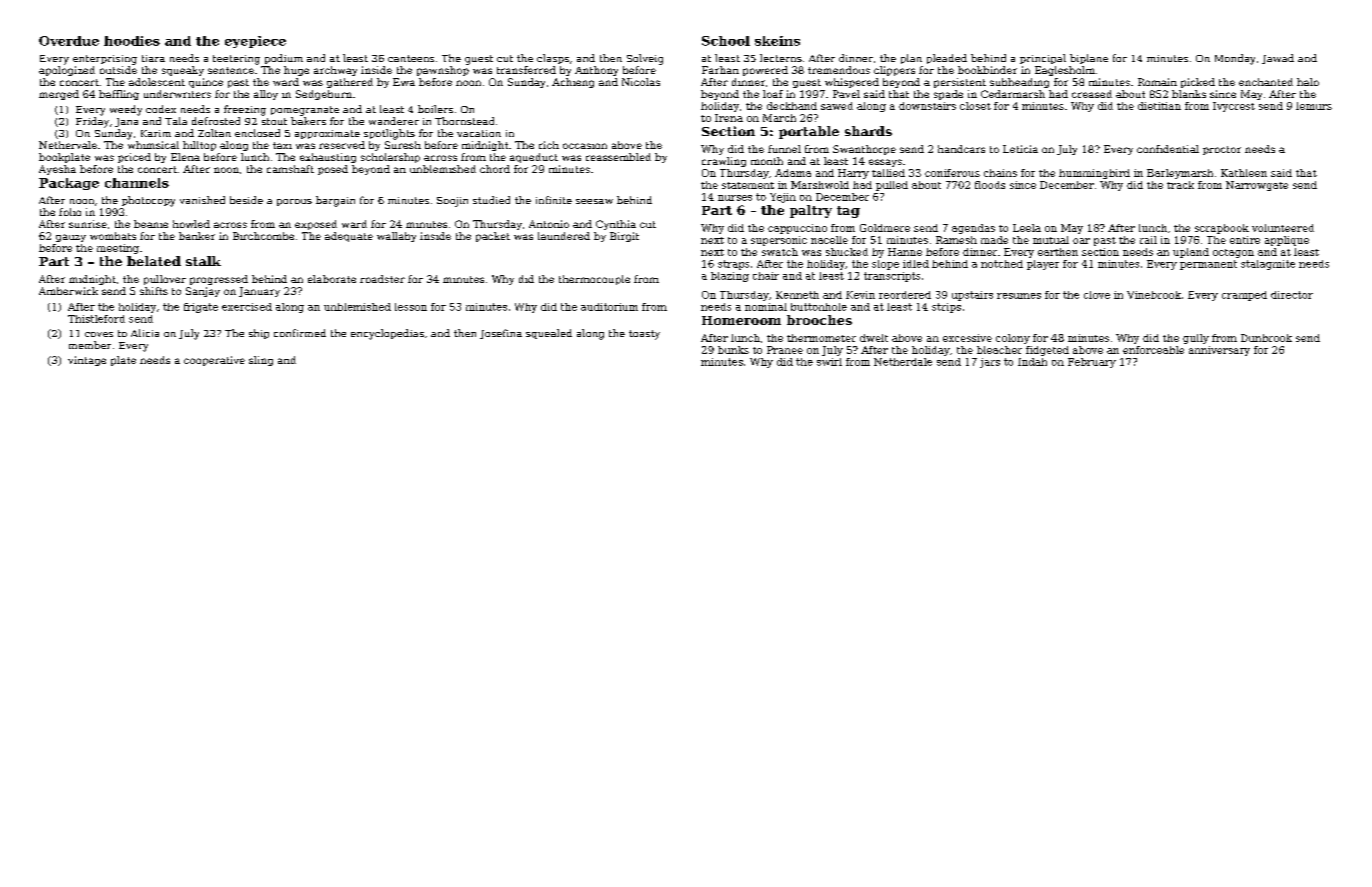 The image size is (1372, 887). Describe the element at coordinates (975, 106) in the image. I see `closet` at that location.
